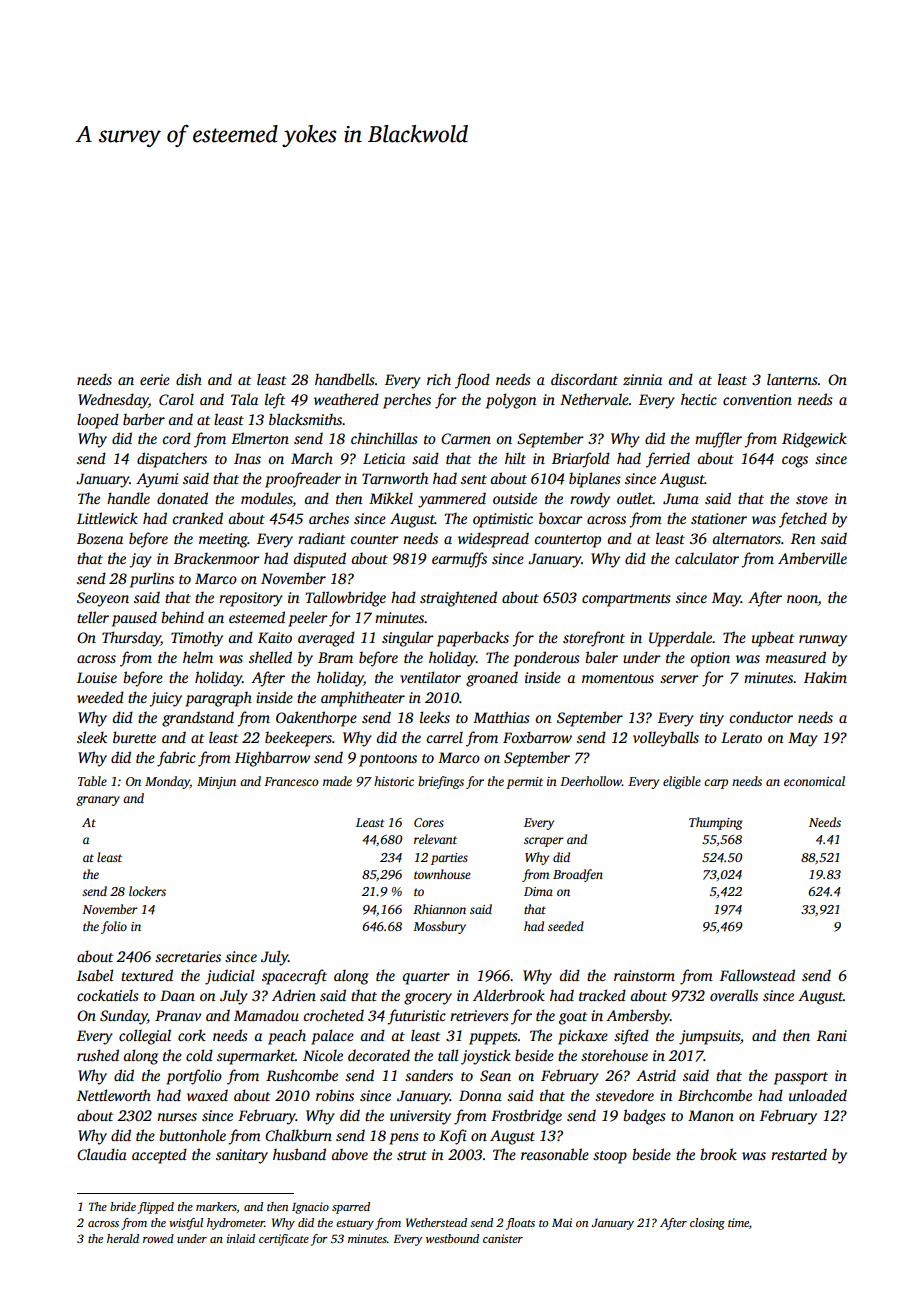 The image size is (924, 1314). I want to click on dish, so click(189, 379).
